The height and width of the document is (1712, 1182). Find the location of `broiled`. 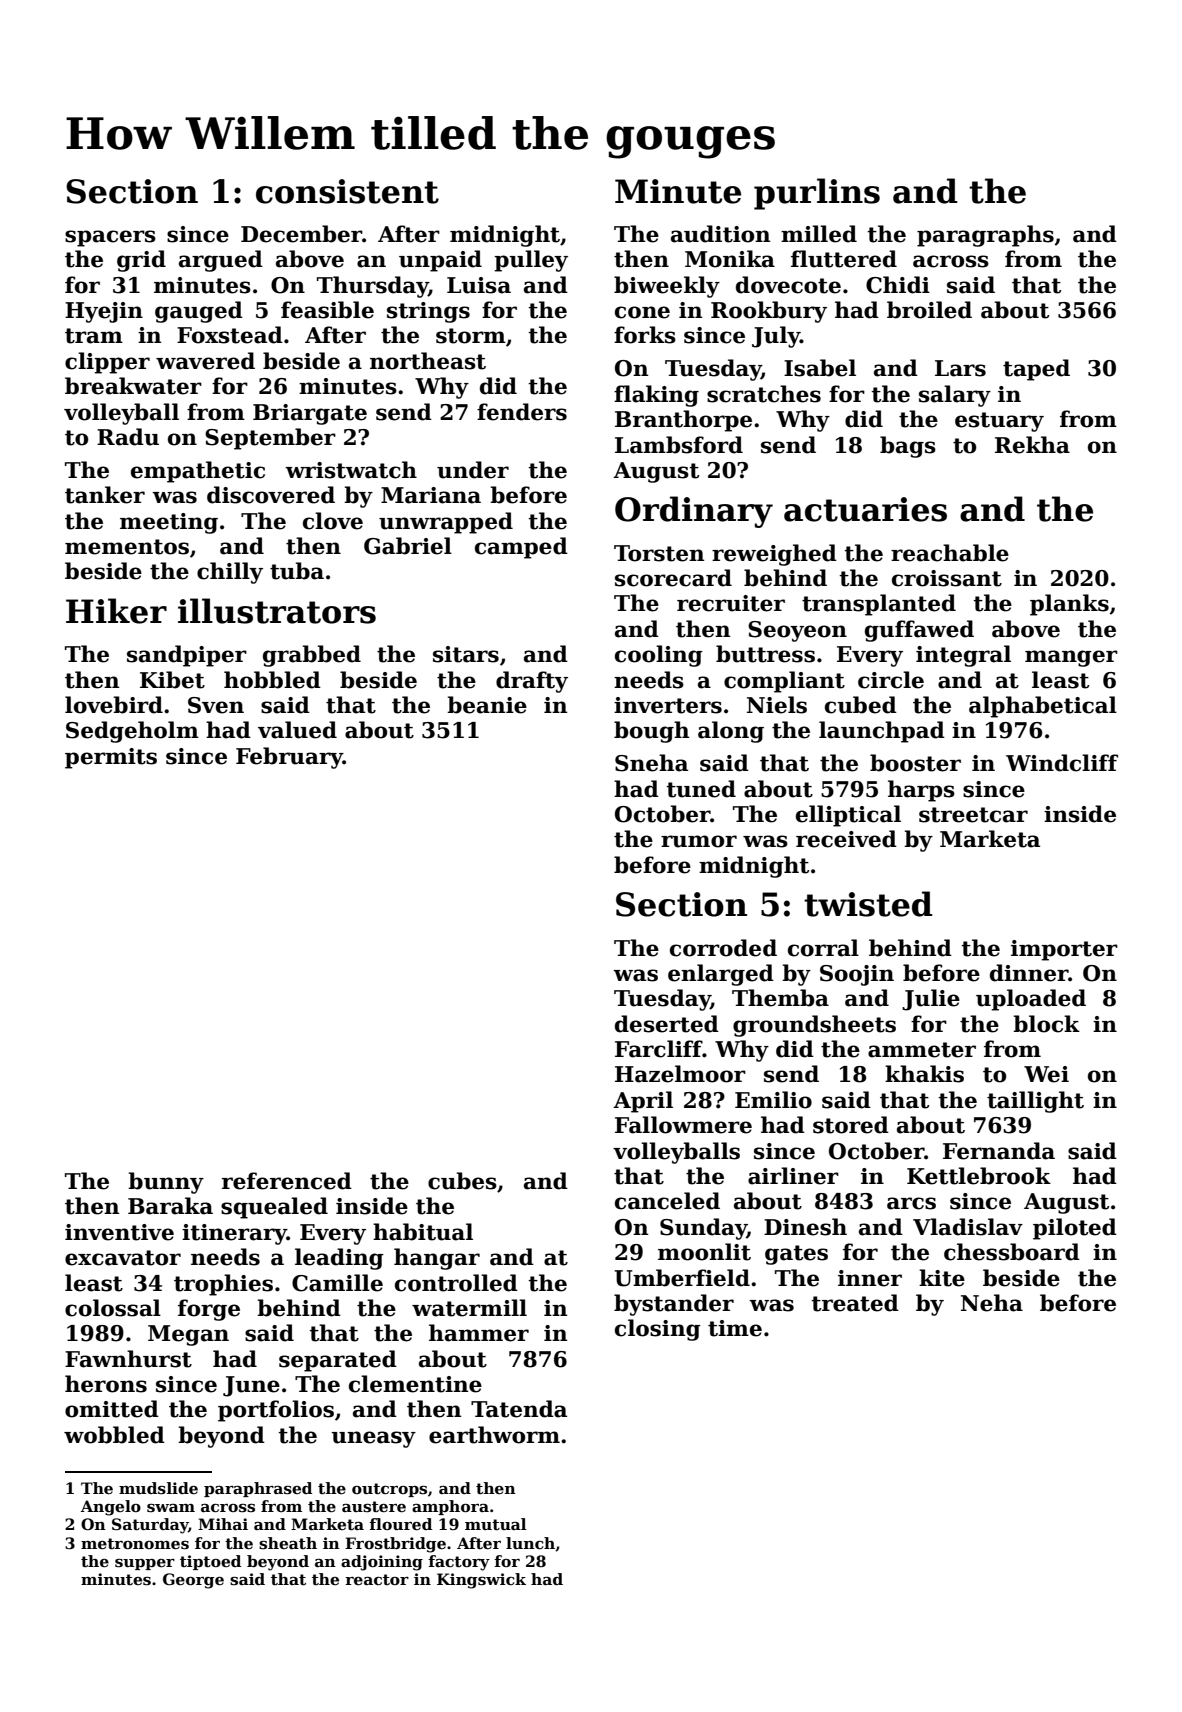

broiled is located at coordinates (929, 310).
